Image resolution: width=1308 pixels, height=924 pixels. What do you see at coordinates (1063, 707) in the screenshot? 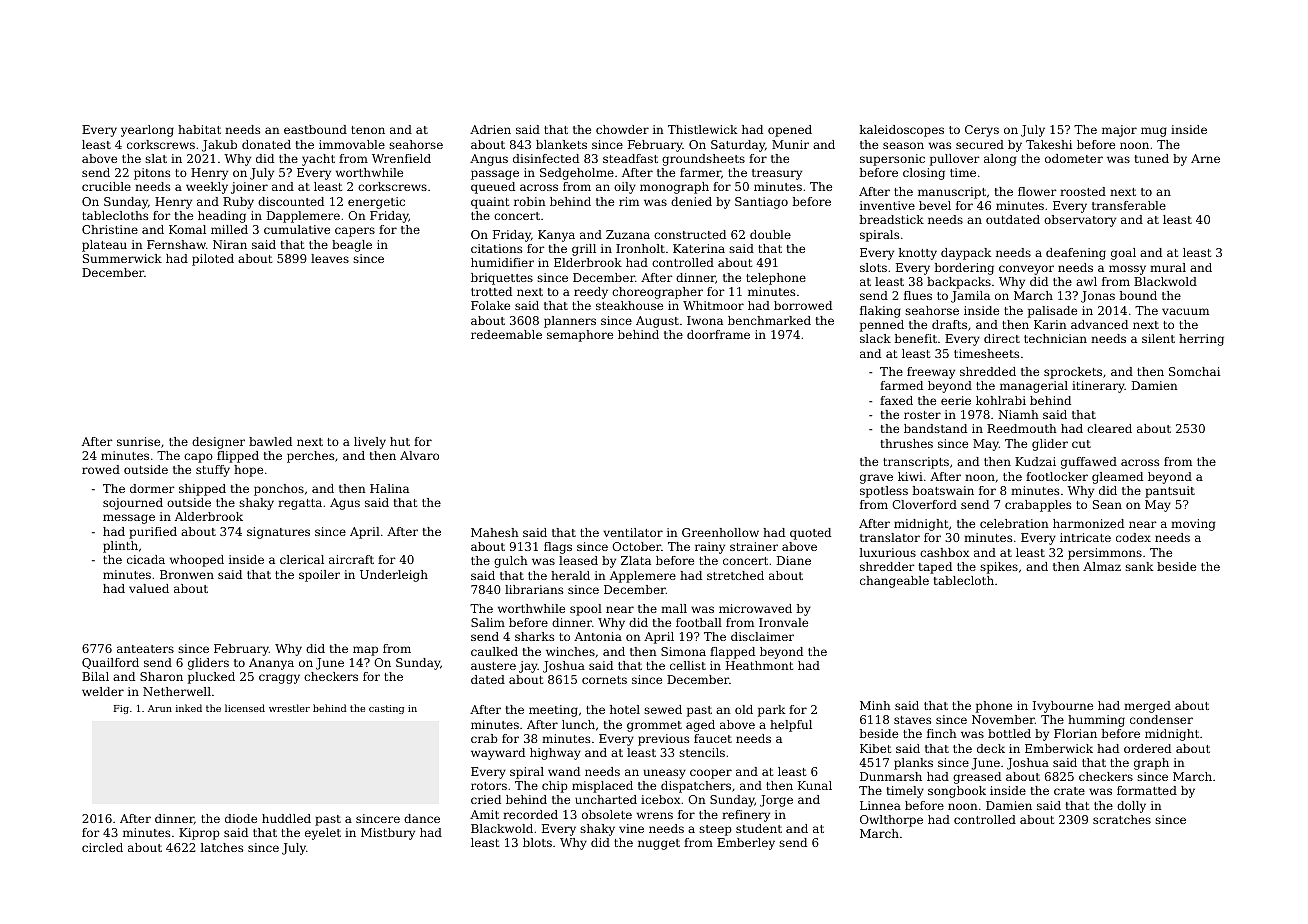
I see `Ivybourne` at bounding box center [1063, 707].
